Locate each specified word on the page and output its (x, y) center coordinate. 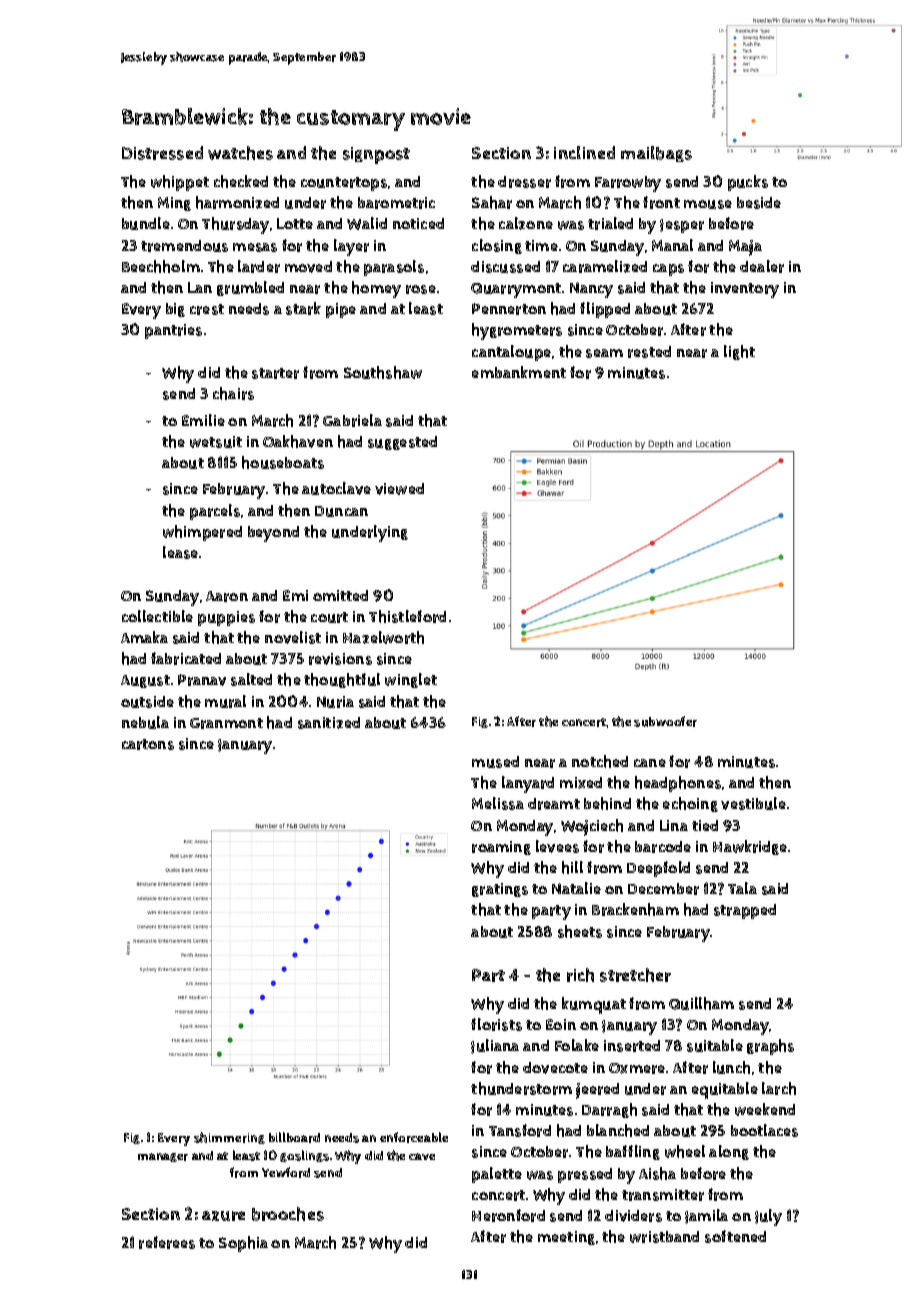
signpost (376, 155)
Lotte (295, 223)
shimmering (229, 1138)
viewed (399, 489)
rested (649, 352)
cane (650, 763)
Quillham (701, 1003)
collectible (157, 616)
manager (163, 1157)
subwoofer (665, 721)
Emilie (203, 420)
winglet (411, 680)
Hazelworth (383, 637)
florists (496, 1024)
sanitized (329, 723)
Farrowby (628, 184)
